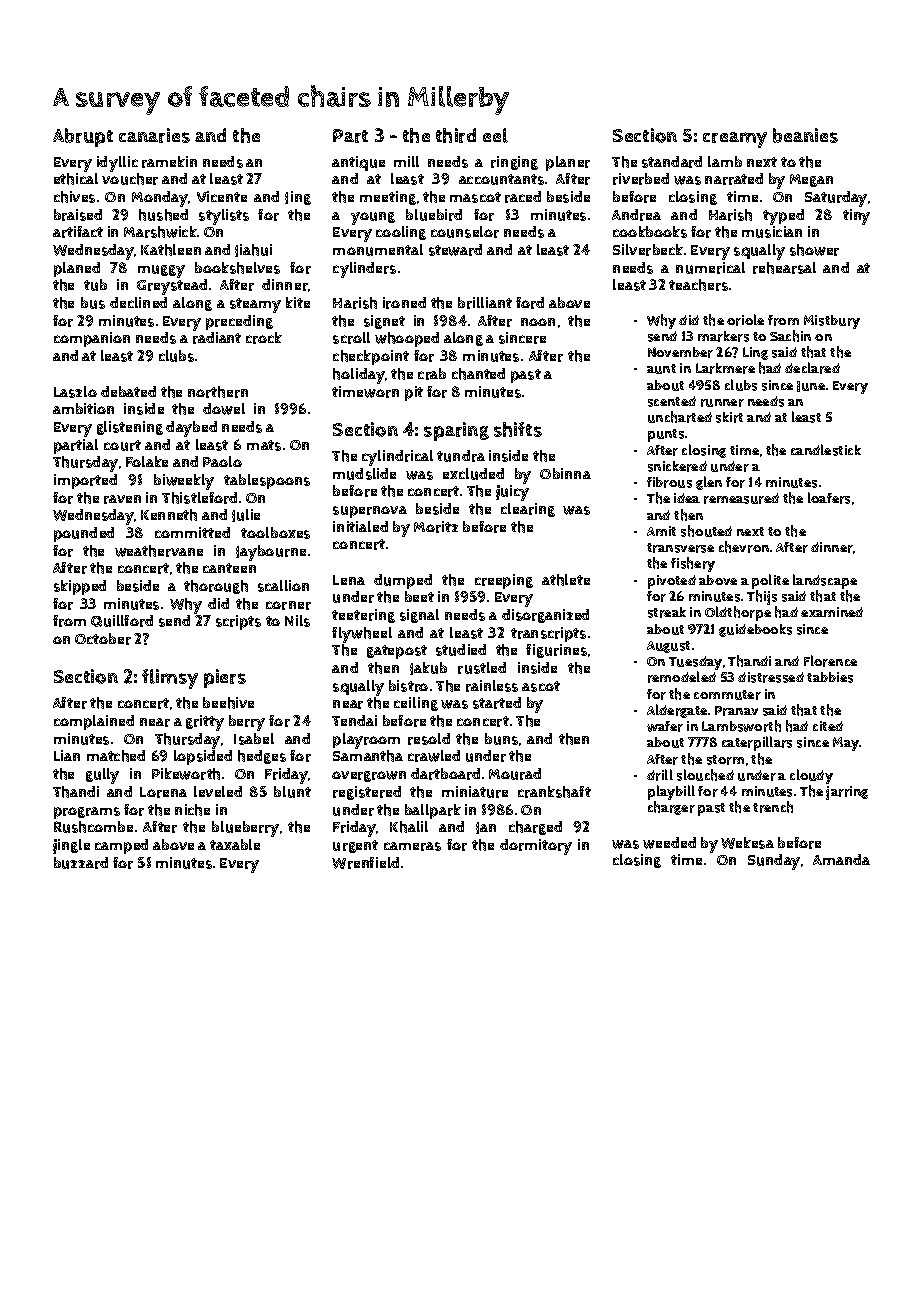 The image size is (924, 1308). What do you see at coordinates (224, 217) in the page?
I see `stylists` at bounding box center [224, 217].
